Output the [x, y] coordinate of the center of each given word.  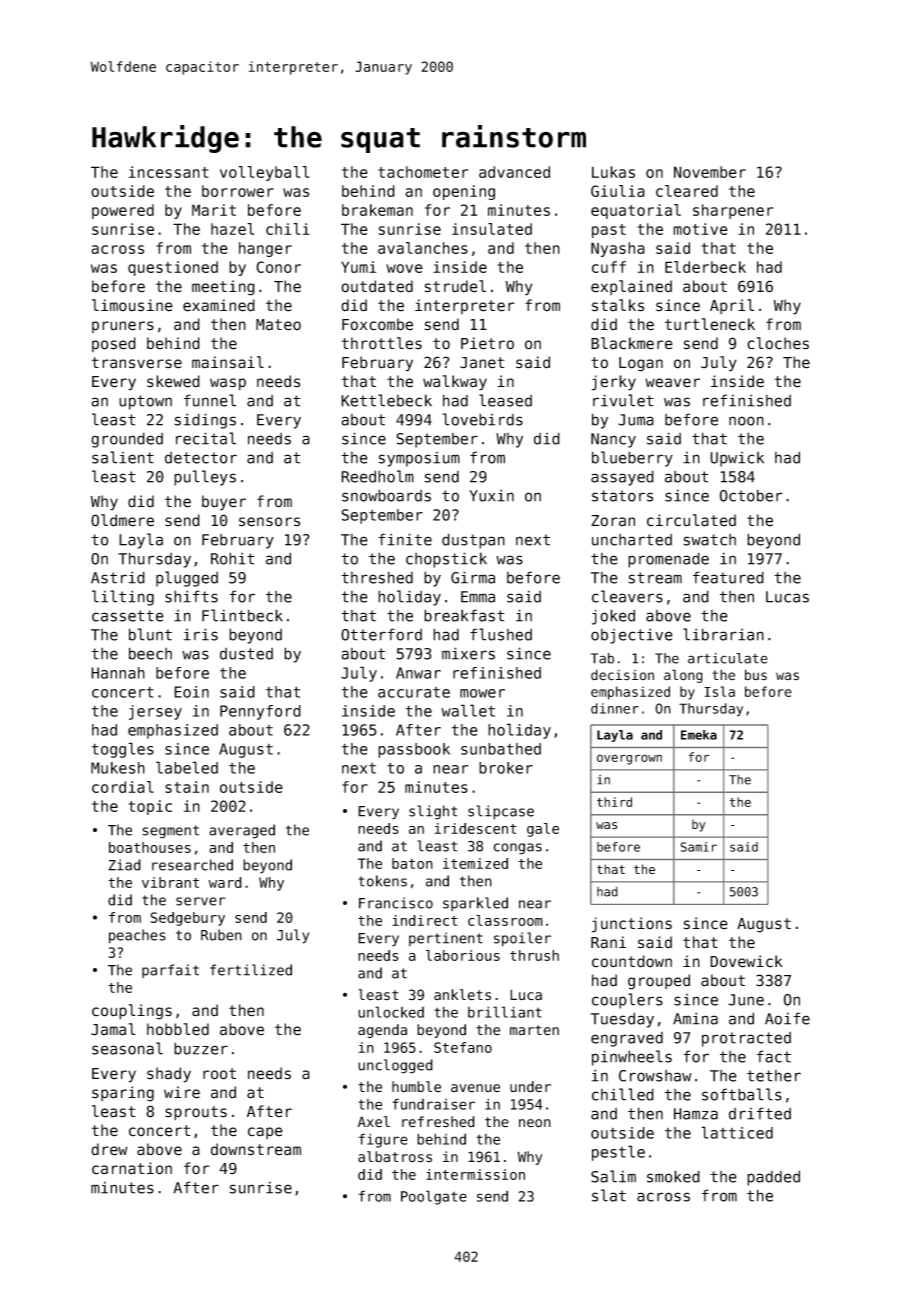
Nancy [613, 440]
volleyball [264, 173]
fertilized [251, 970]
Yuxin [491, 495]
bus [756, 675]
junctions [632, 925]
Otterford [381, 634]
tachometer [423, 172]
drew [109, 1149]
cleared [687, 191]
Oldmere [122, 520]
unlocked [391, 1012]
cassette [128, 616]
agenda [382, 1031]
